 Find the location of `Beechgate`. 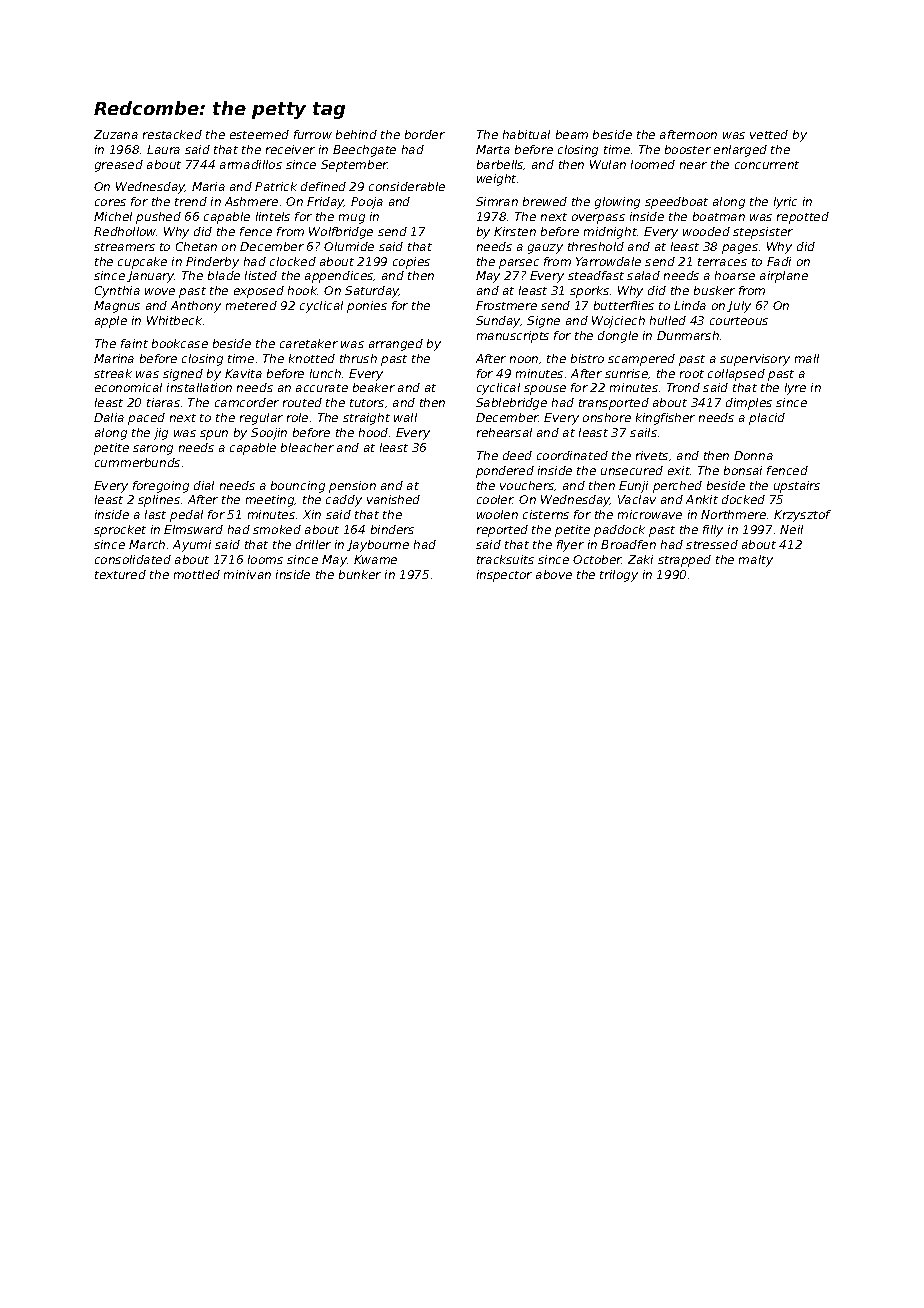

Beechgate is located at coordinates (364, 151).
